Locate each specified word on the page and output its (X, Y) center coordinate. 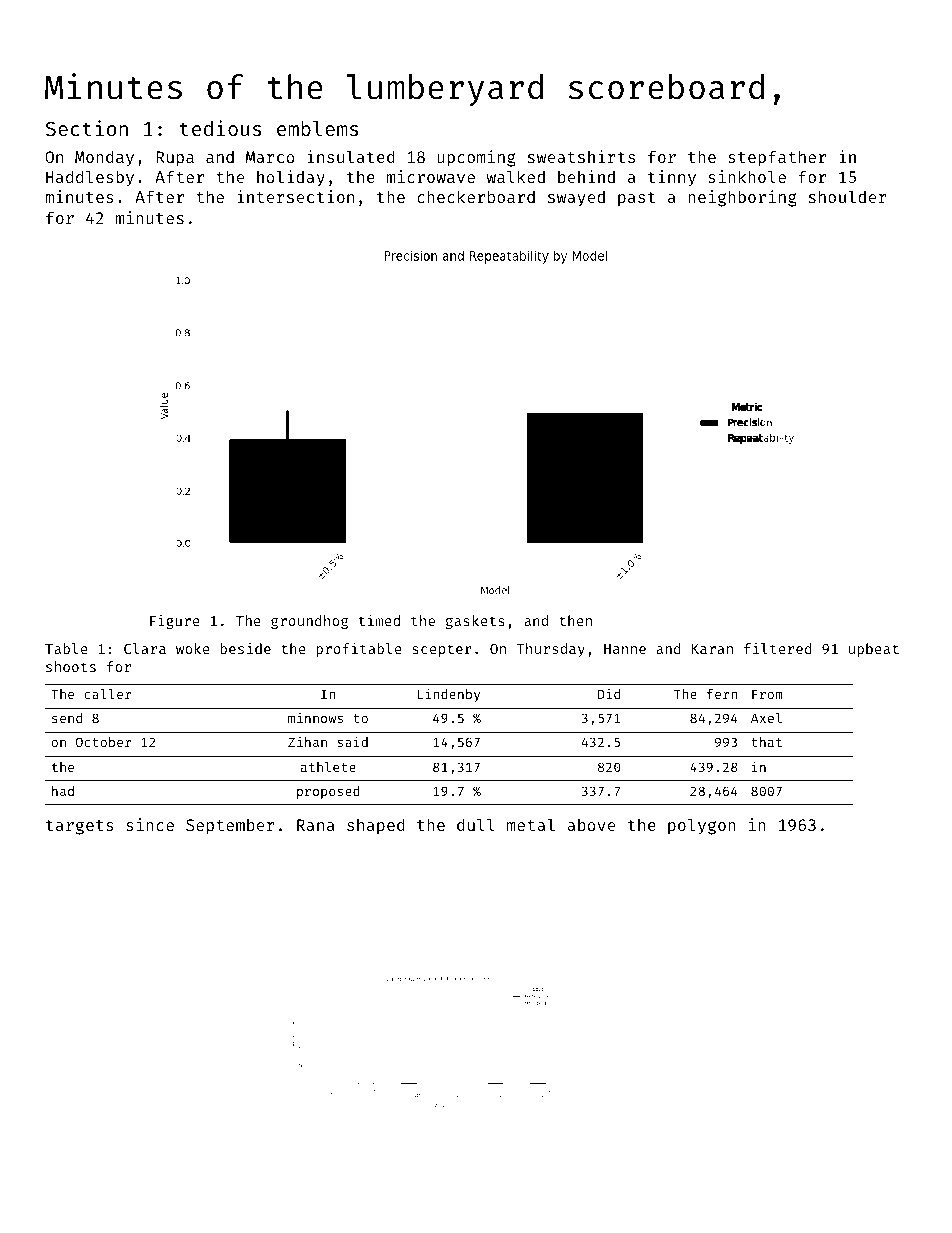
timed (379, 620)
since (150, 824)
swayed (576, 198)
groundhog (309, 622)
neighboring (742, 198)
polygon (702, 826)
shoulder (848, 196)
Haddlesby (90, 178)
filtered (778, 648)
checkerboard (476, 196)
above (591, 824)
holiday (291, 178)
